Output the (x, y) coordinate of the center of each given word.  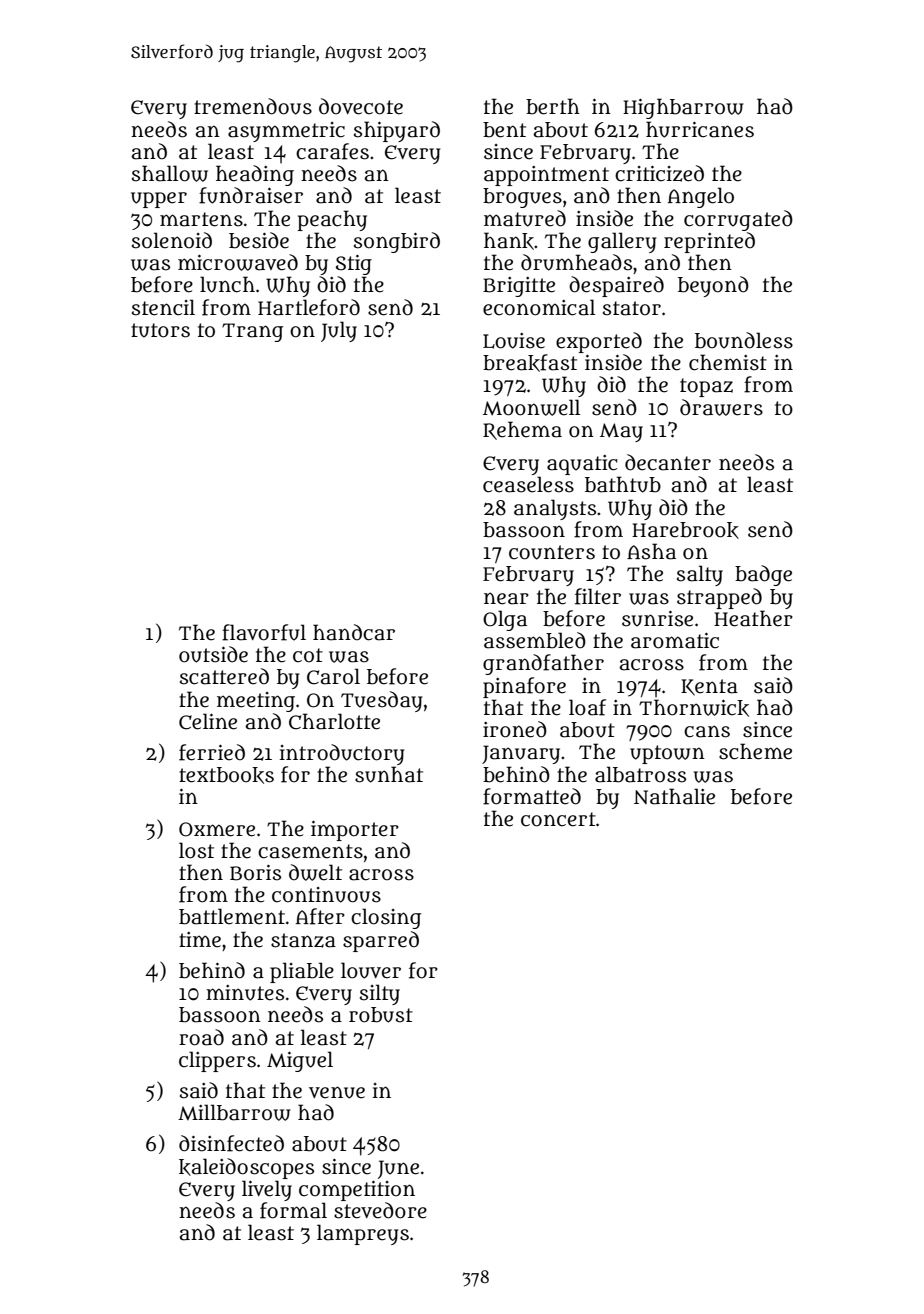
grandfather (543, 664)
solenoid (172, 240)
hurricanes (700, 129)
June (398, 1169)
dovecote (361, 106)
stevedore (380, 1210)
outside (213, 654)
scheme (755, 751)
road (201, 1037)
